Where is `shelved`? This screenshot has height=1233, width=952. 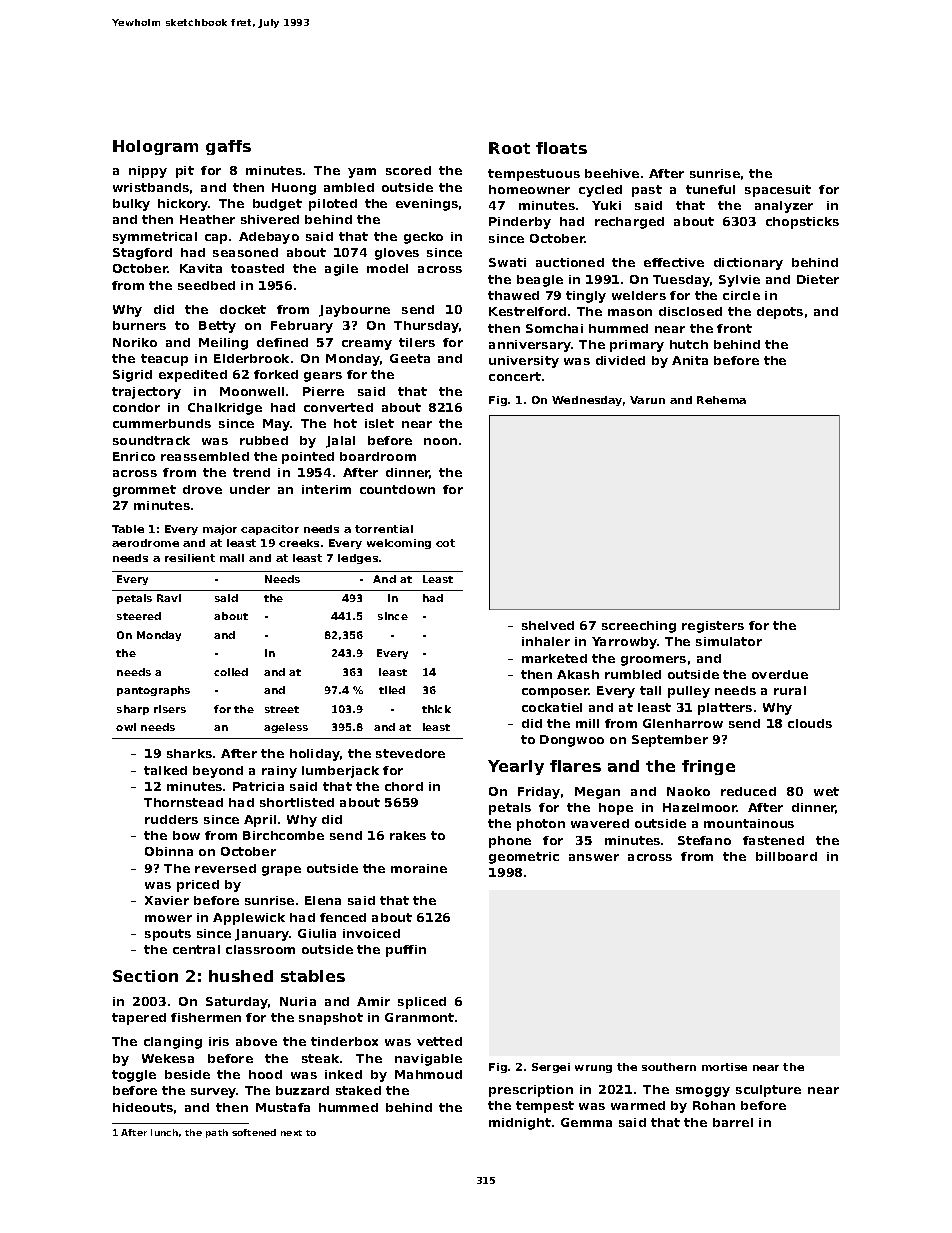
shelved is located at coordinates (548, 625).
